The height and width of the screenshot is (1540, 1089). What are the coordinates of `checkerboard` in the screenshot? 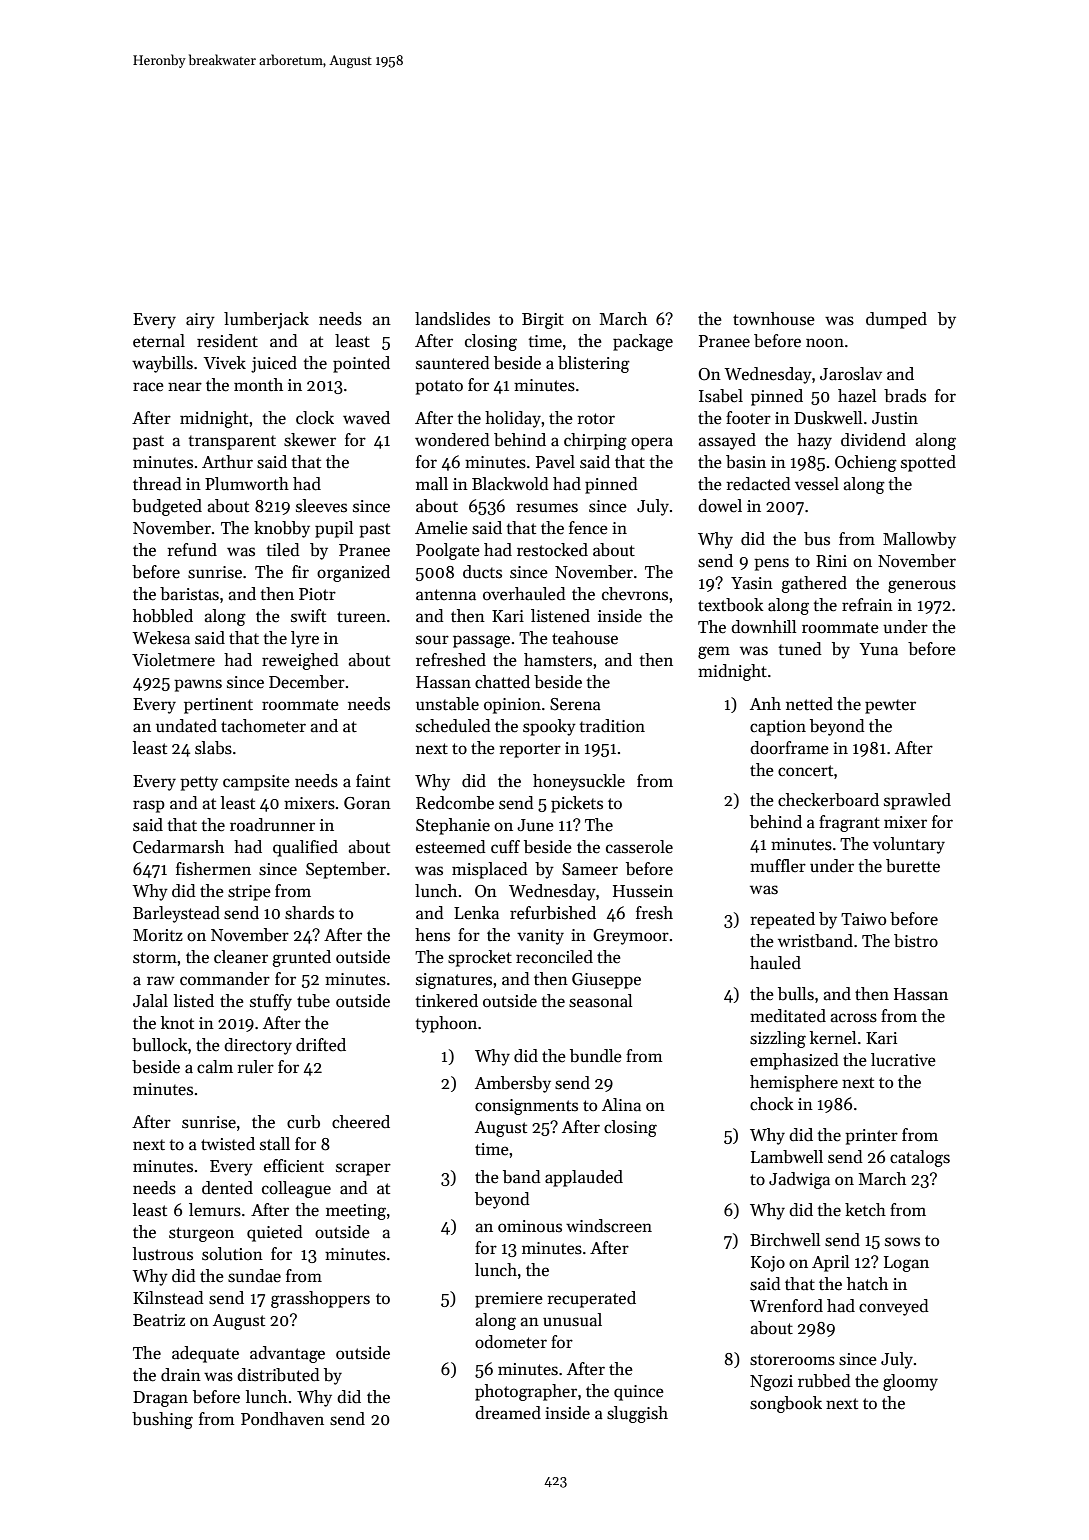 It's located at (828, 800).
